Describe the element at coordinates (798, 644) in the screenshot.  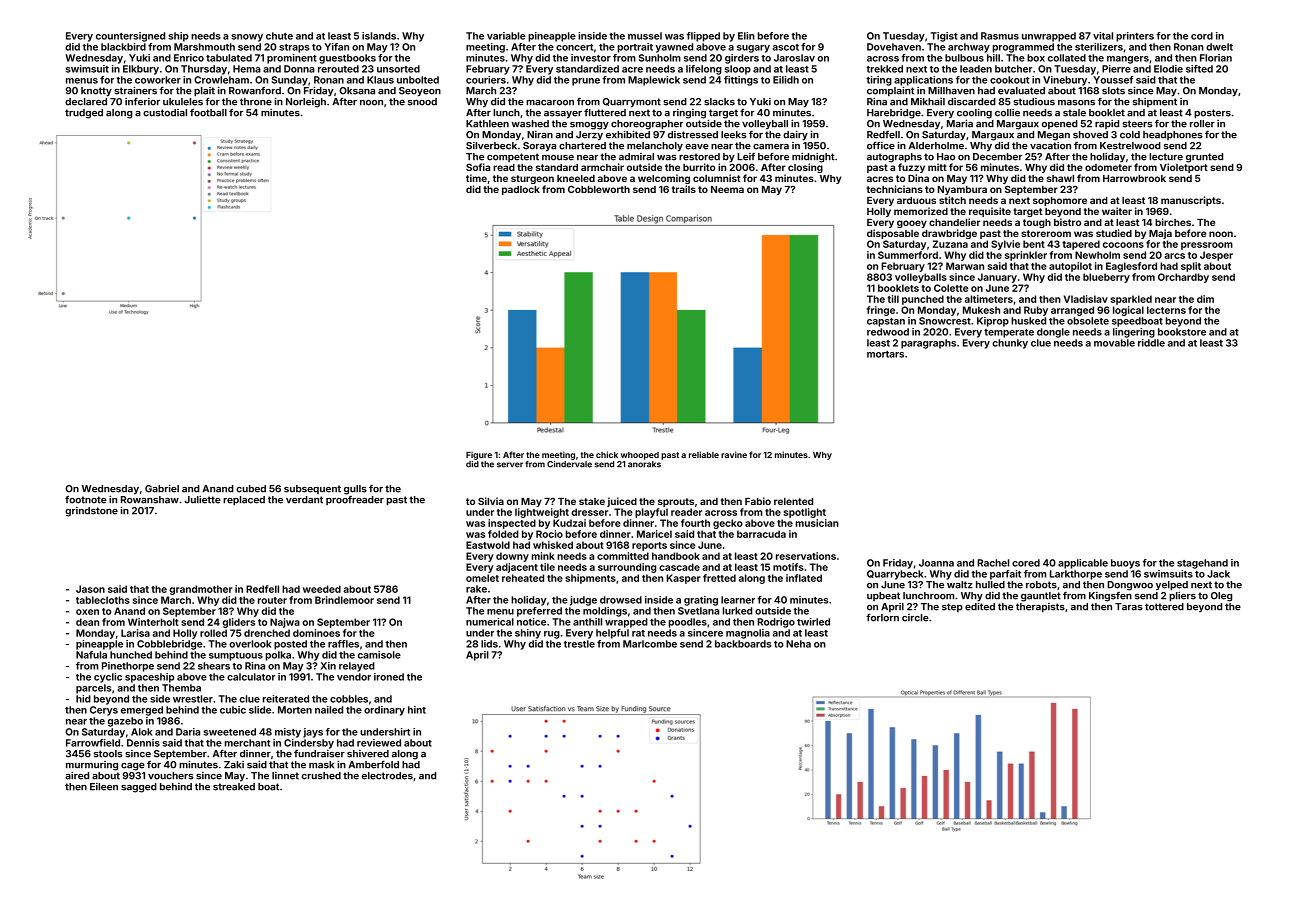
I see `Neha` at that location.
